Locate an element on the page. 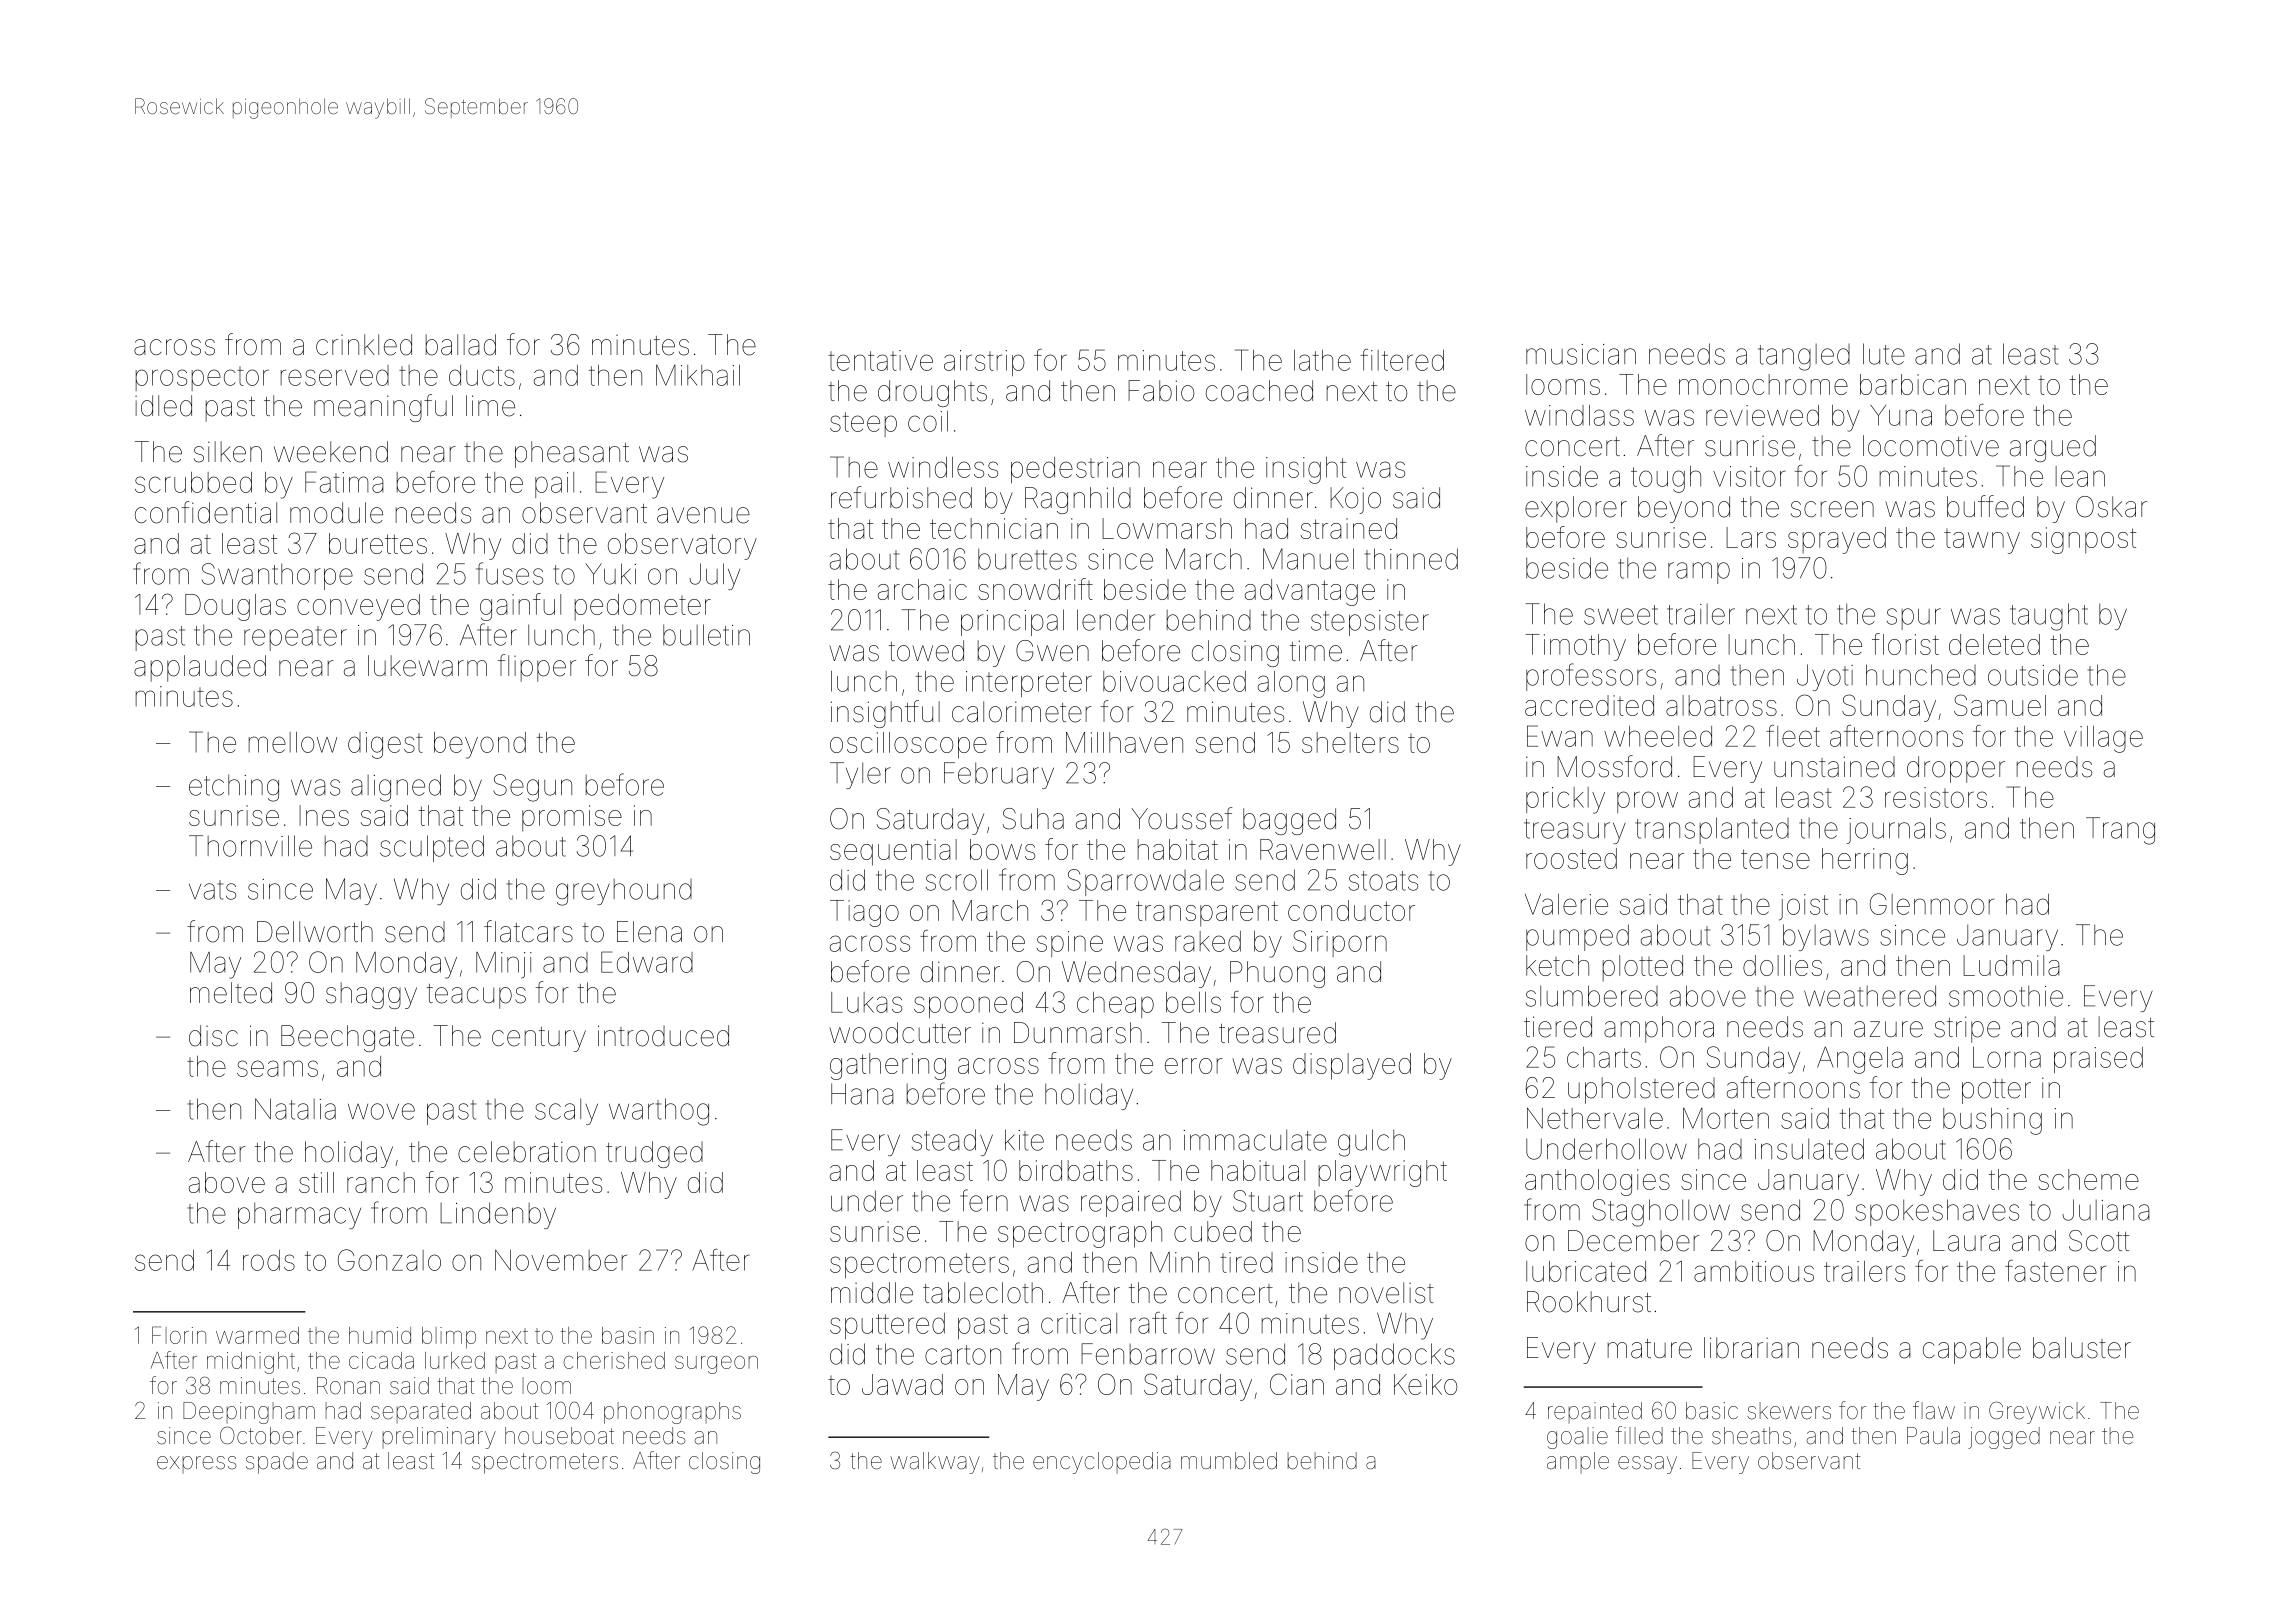  surgeon is located at coordinates (716, 1365).
